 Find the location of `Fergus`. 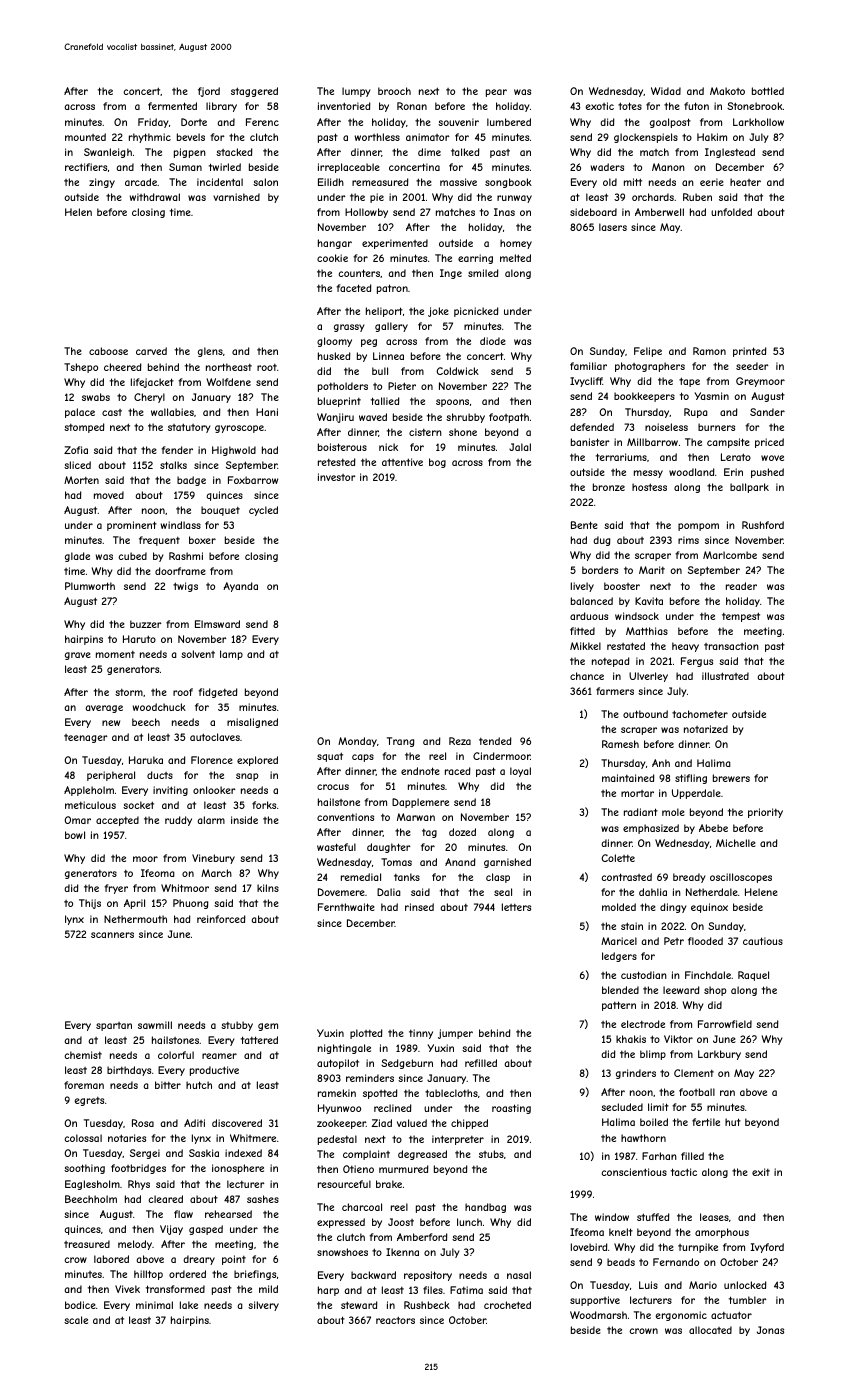

Fergus is located at coordinates (697, 662).
